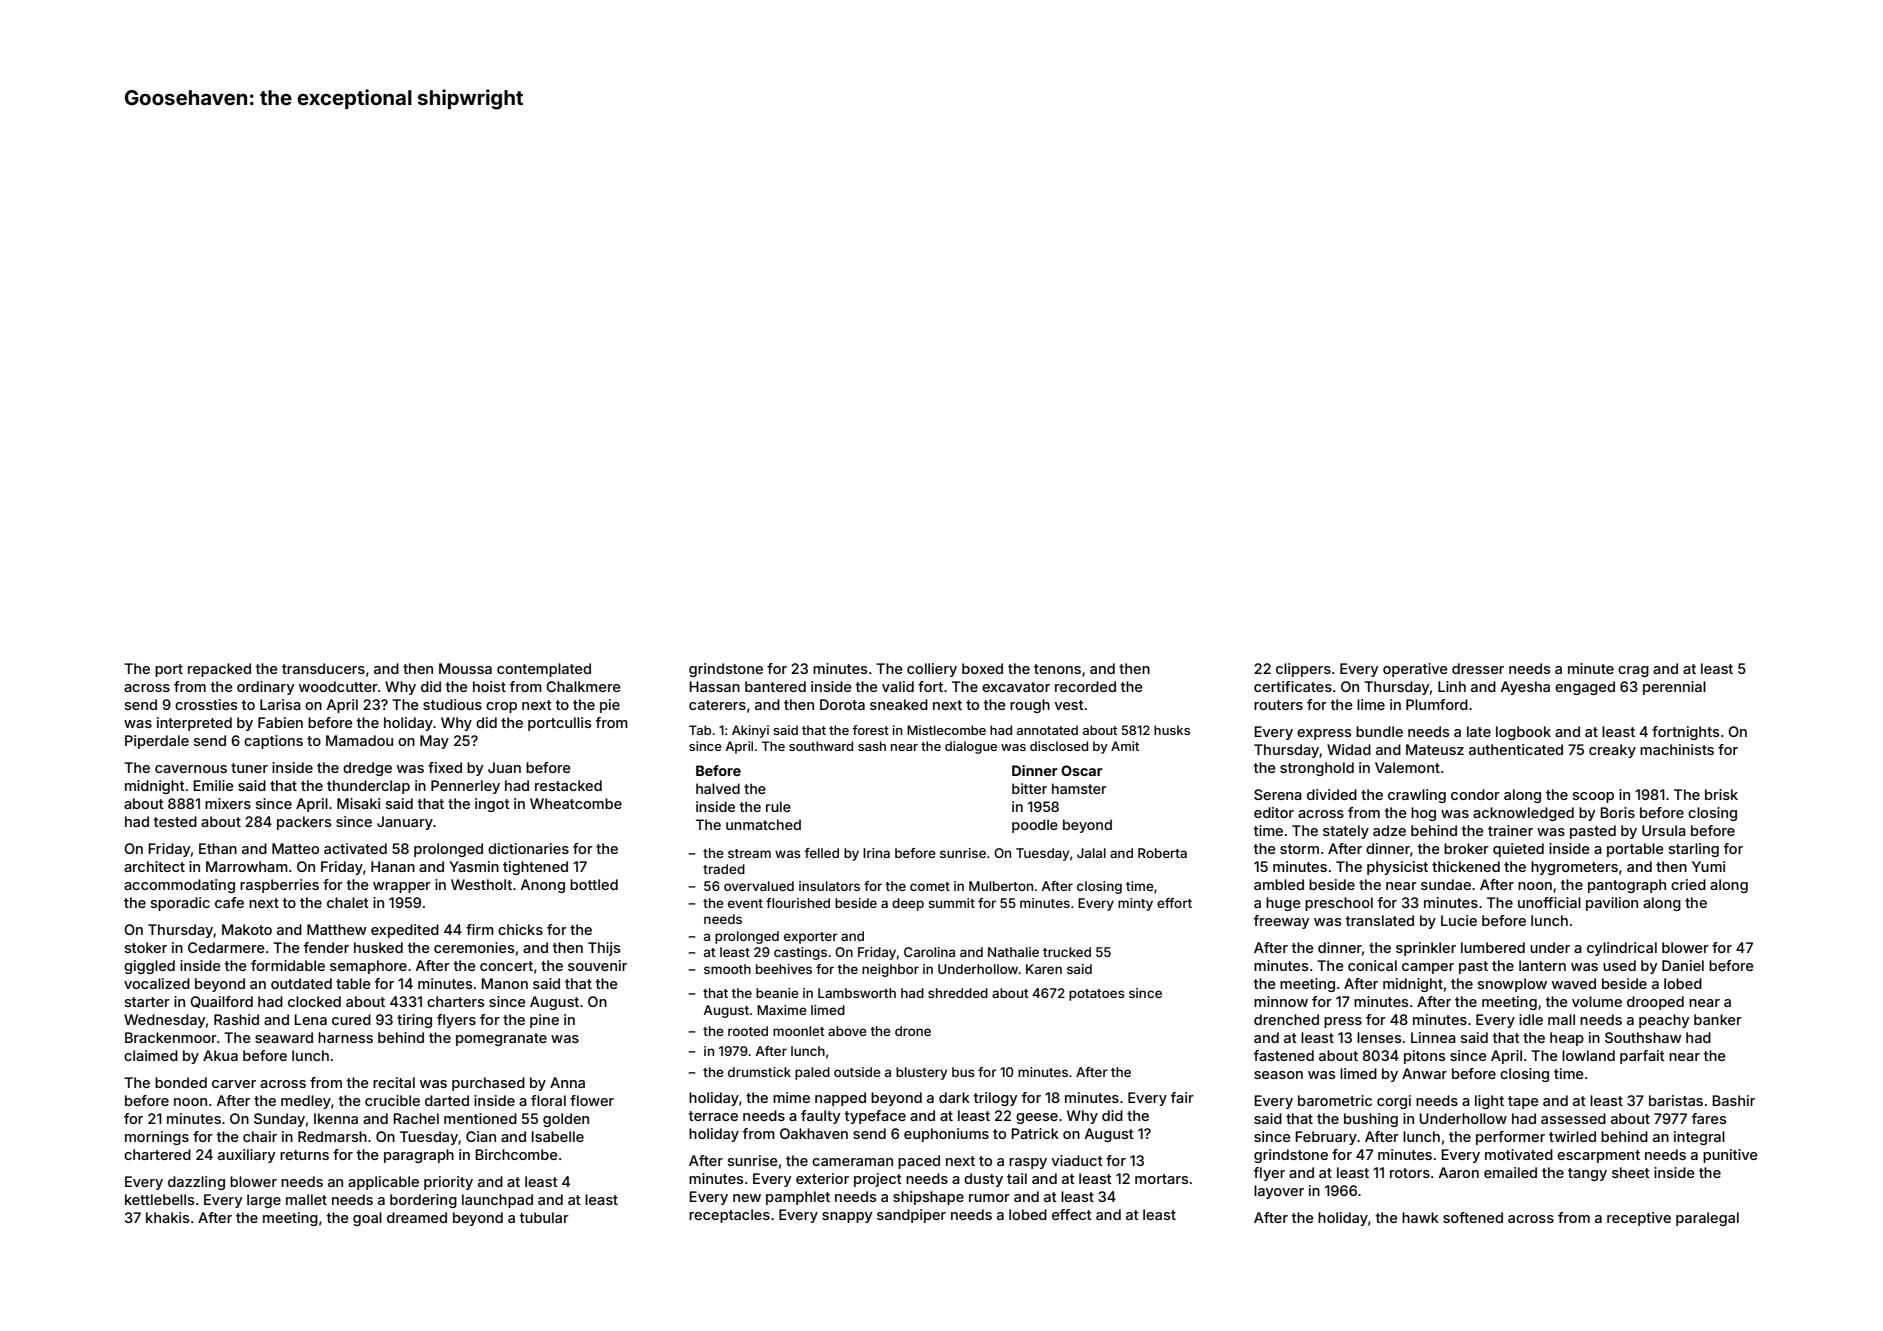 Image resolution: width=1883 pixels, height=1331 pixels. Describe the element at coordinates (465, 668) in the document. I see `Moussa` at that location.
